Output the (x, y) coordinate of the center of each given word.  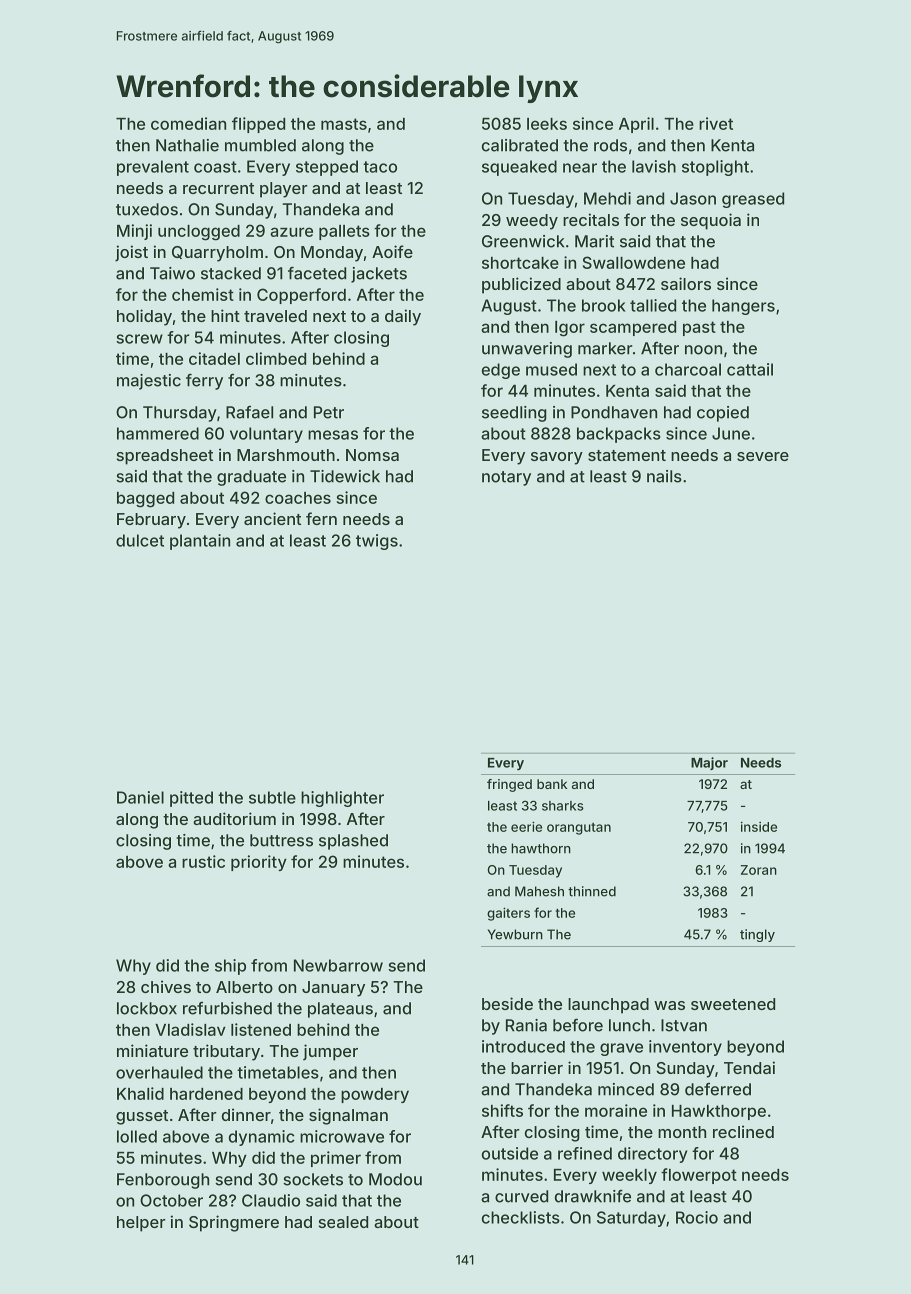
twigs (377, 542)
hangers (743, 307)
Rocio (697, 1217)
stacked (231, 273)
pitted (191, 799)
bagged (145, 500)
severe (763, 456)
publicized (521, 285)
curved (521, 1196)
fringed (509, 785)
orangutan (579, 829)
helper (141, 1224)
